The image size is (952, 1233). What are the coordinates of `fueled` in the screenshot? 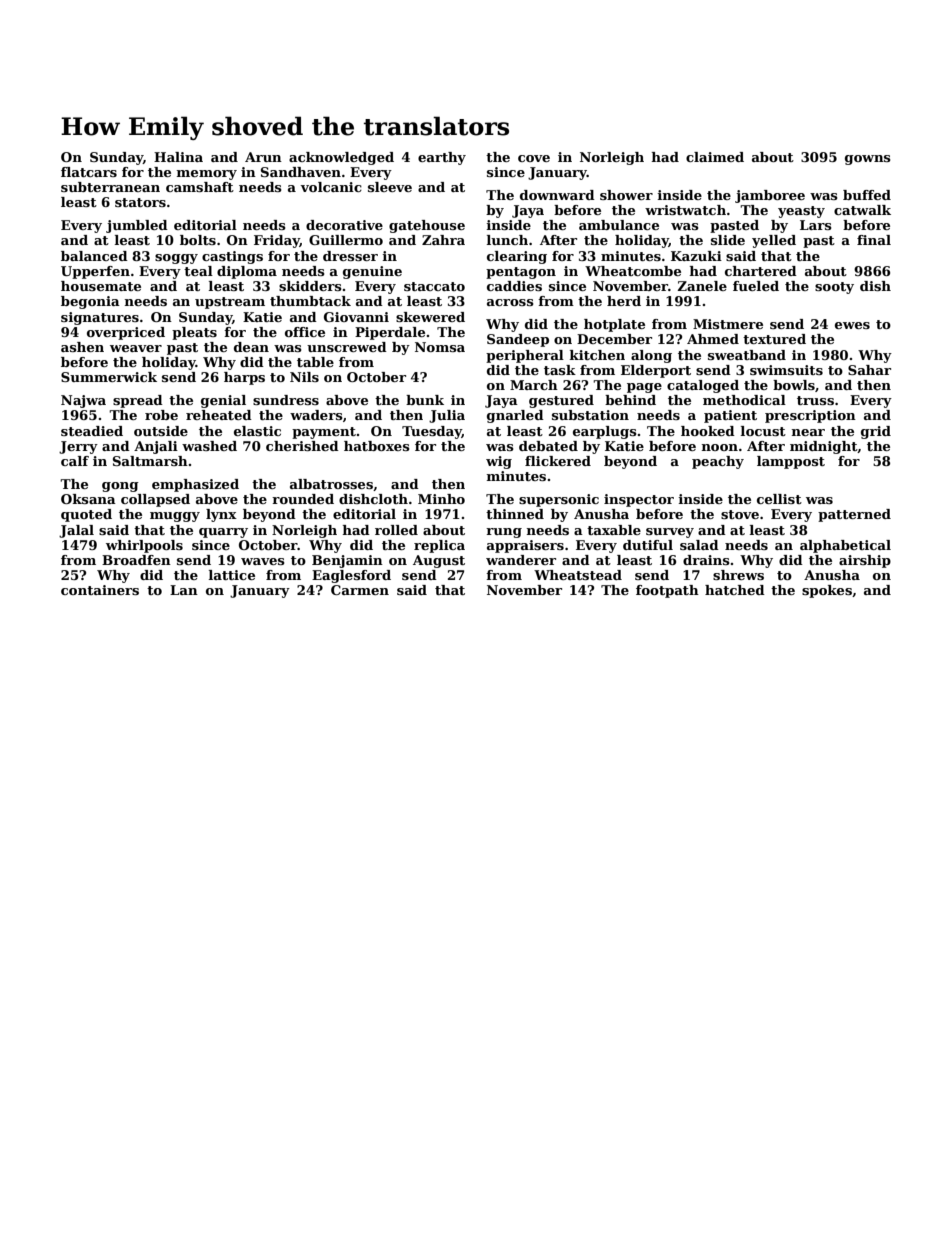 It's located at (756, 286).
